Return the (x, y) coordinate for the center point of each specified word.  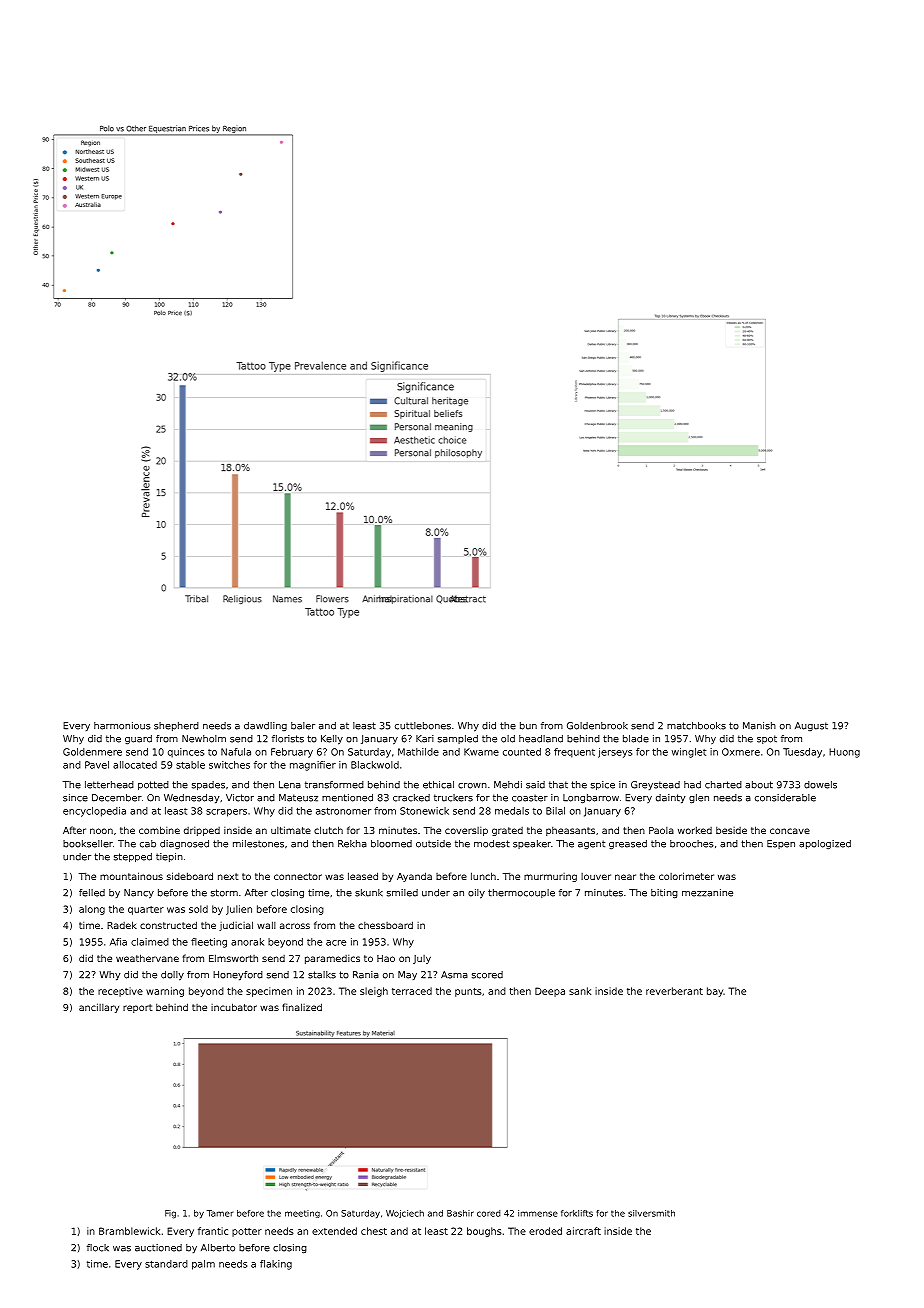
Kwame (481, 752)
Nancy (139, 894)
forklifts (577, 1213)
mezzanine (707, 893)
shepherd (176, 726)
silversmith (651, 1213)
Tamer (220, 1213)
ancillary (99, 1008)
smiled (402, 893)
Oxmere (741, 752)
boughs (484, 1232)
